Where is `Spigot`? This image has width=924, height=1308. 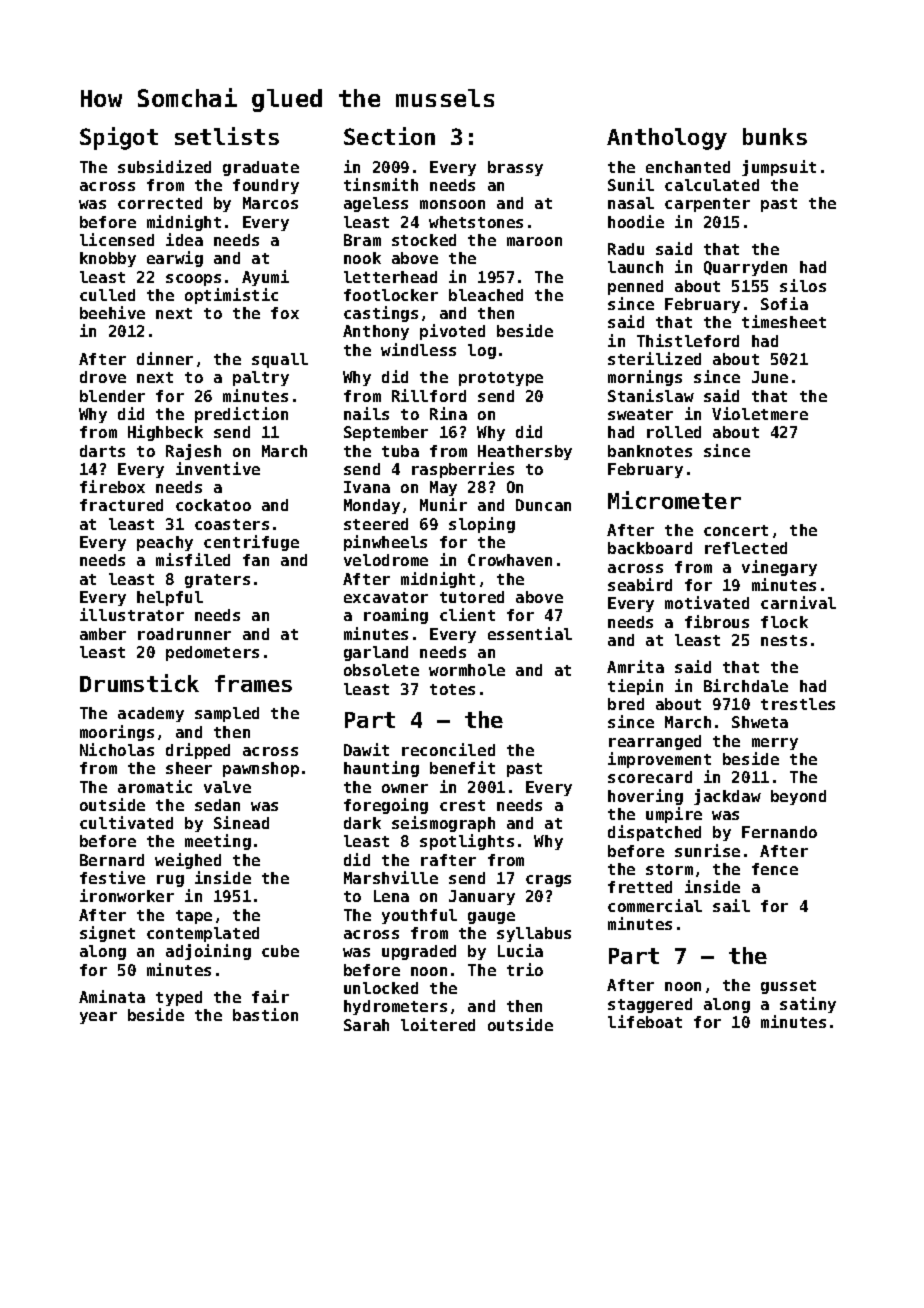
Spigot is located at coordinates (119, 138).
